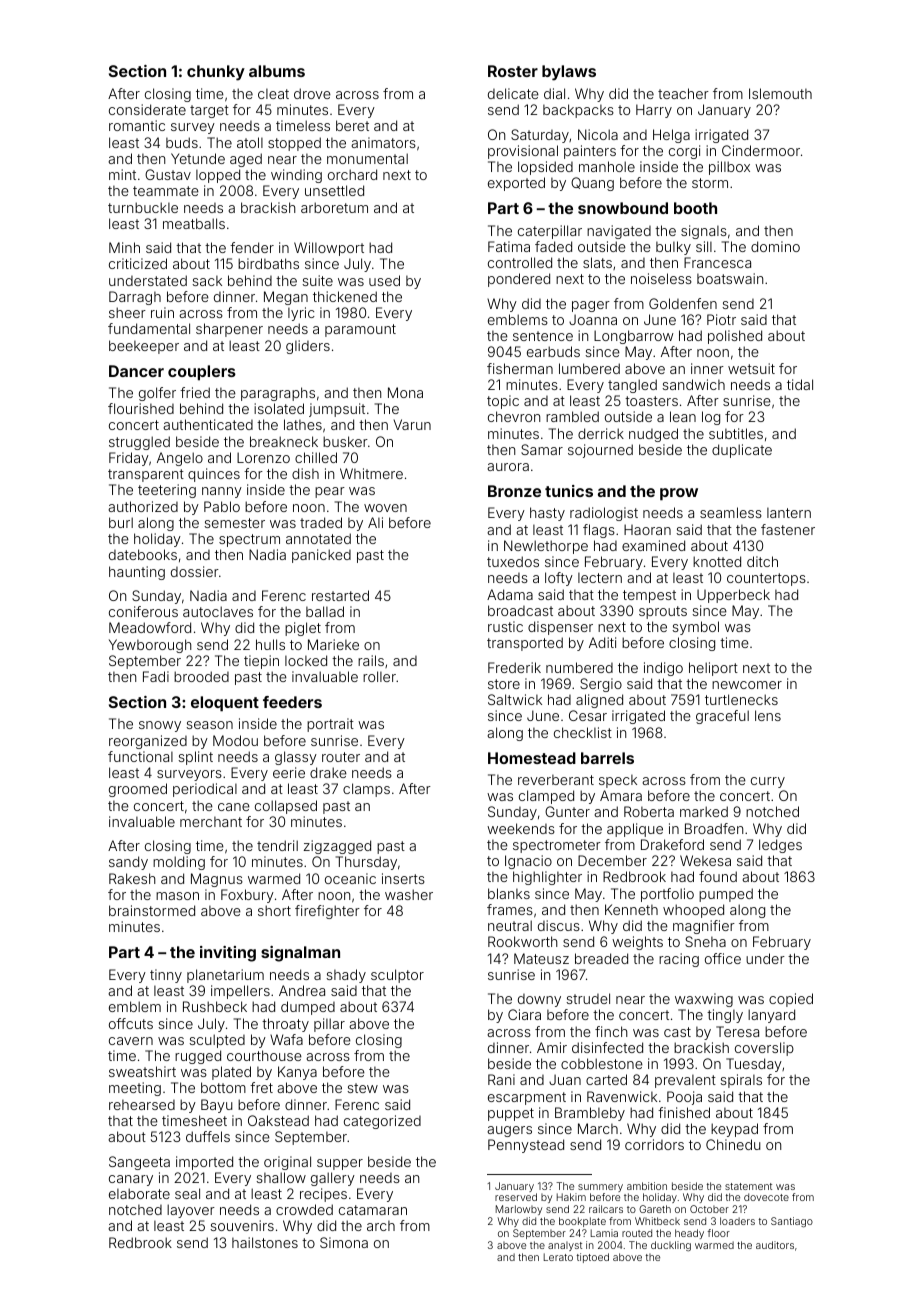 The height and width of the document is (1314, 924). I want to click on Fadi, so click(156, 676).
